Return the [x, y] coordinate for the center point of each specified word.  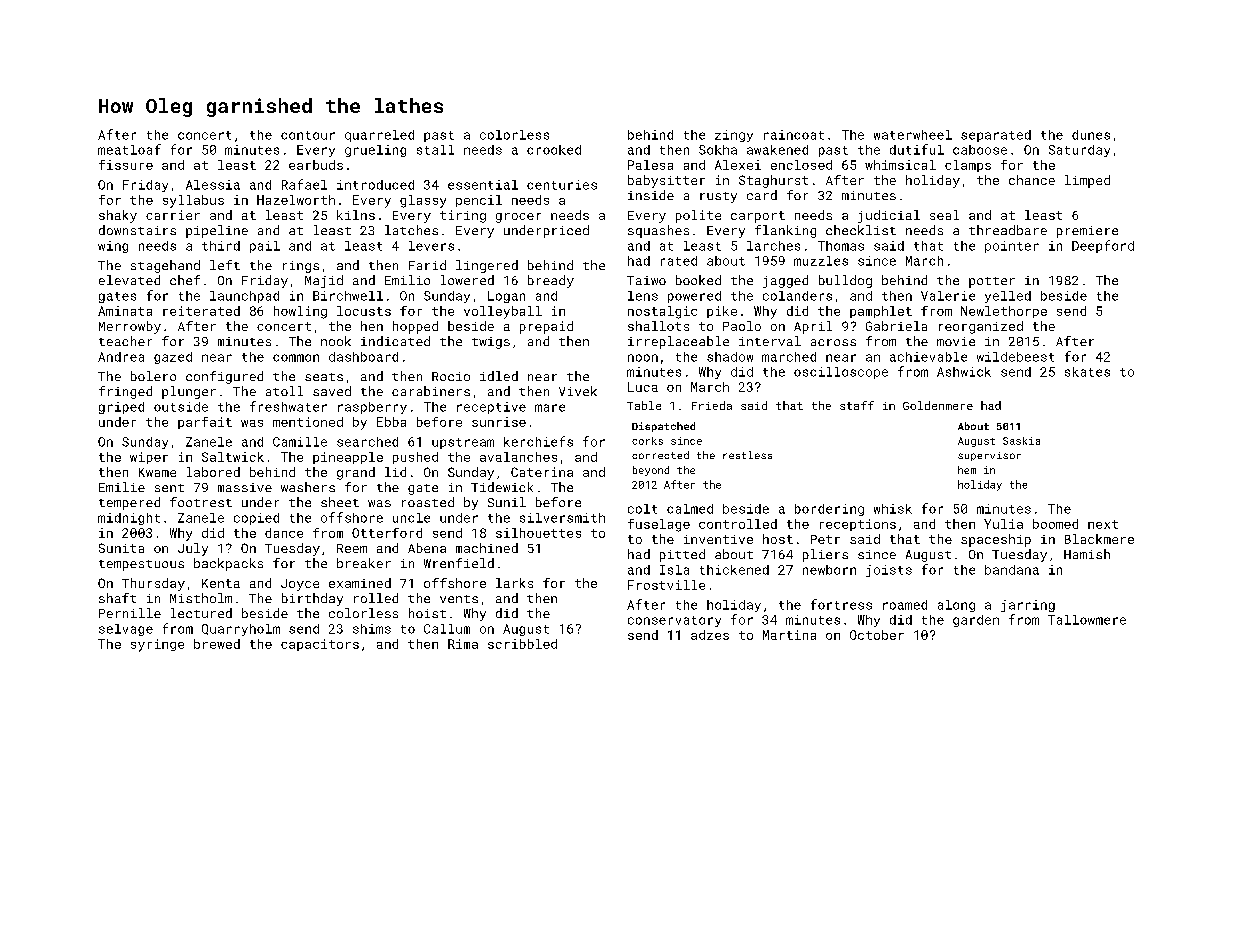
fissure [126, 165]
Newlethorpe [1004, 312]
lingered [487, 266]
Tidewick [502, 487]
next [1103, 524]
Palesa [650, 165]
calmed [690, 509]
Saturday [1079, 151]
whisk [893, 509]
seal [944, 215]
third [221, 246]
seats [324, 377]
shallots [658, 326]
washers [308, 487]
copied [256, 519]
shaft [117, 598]
